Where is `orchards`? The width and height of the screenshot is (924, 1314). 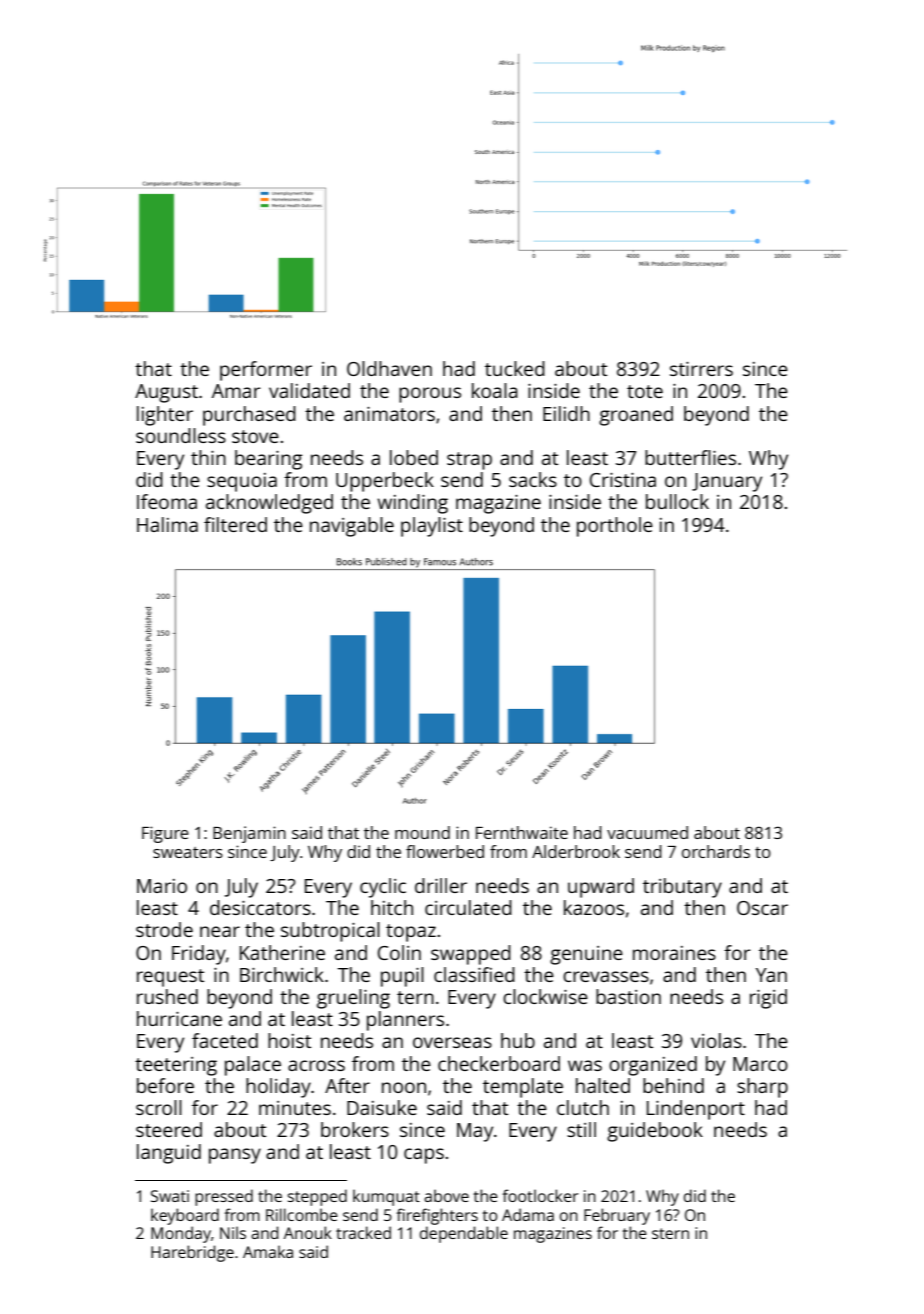 orchards is located at coordinates (716, 851).
